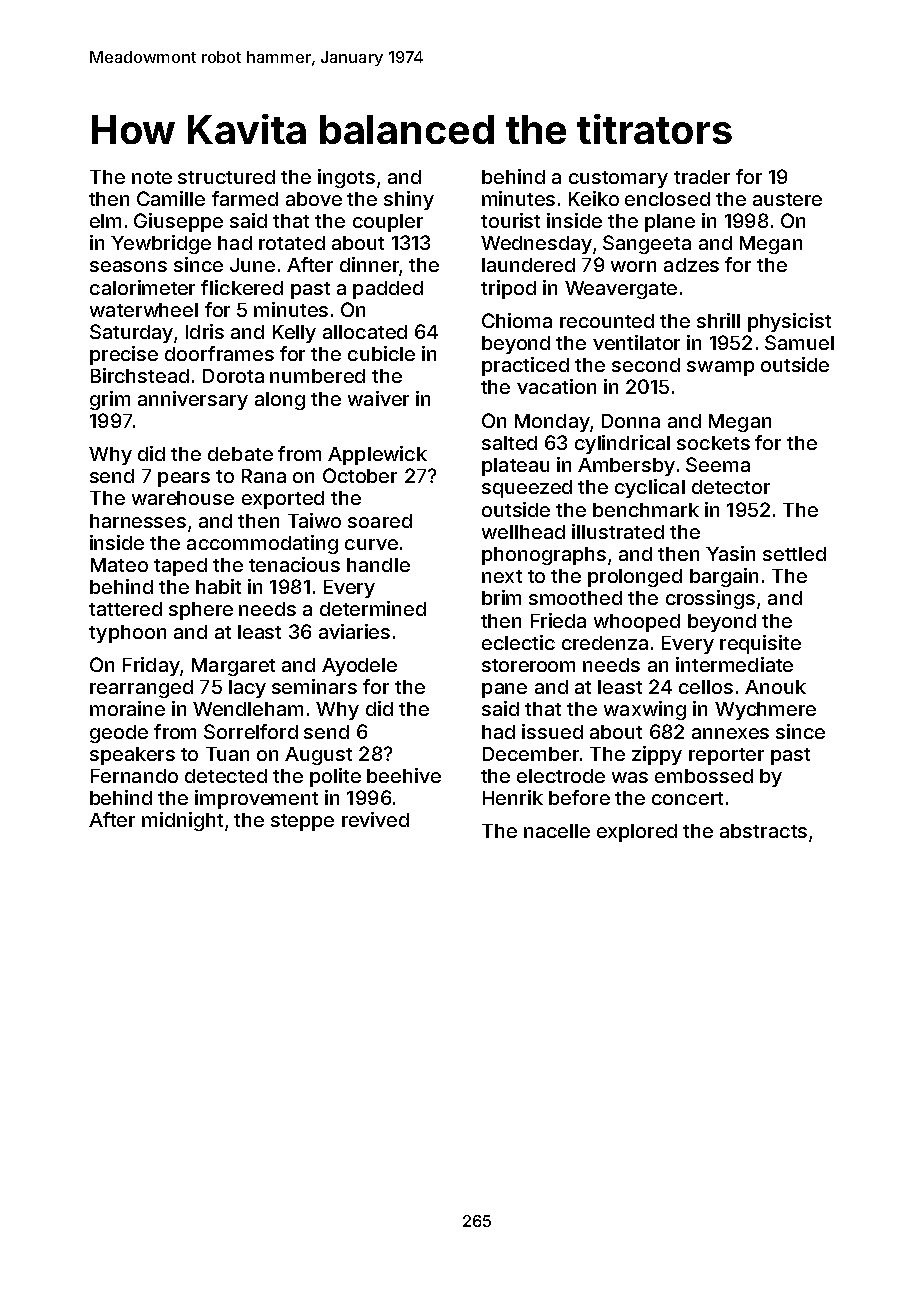 The width and height of the screenshot is (924, 1311). What do you see at coordinates (691, 265) in the screenshot?
I see `adzes` at bounding box center [691, 265].
